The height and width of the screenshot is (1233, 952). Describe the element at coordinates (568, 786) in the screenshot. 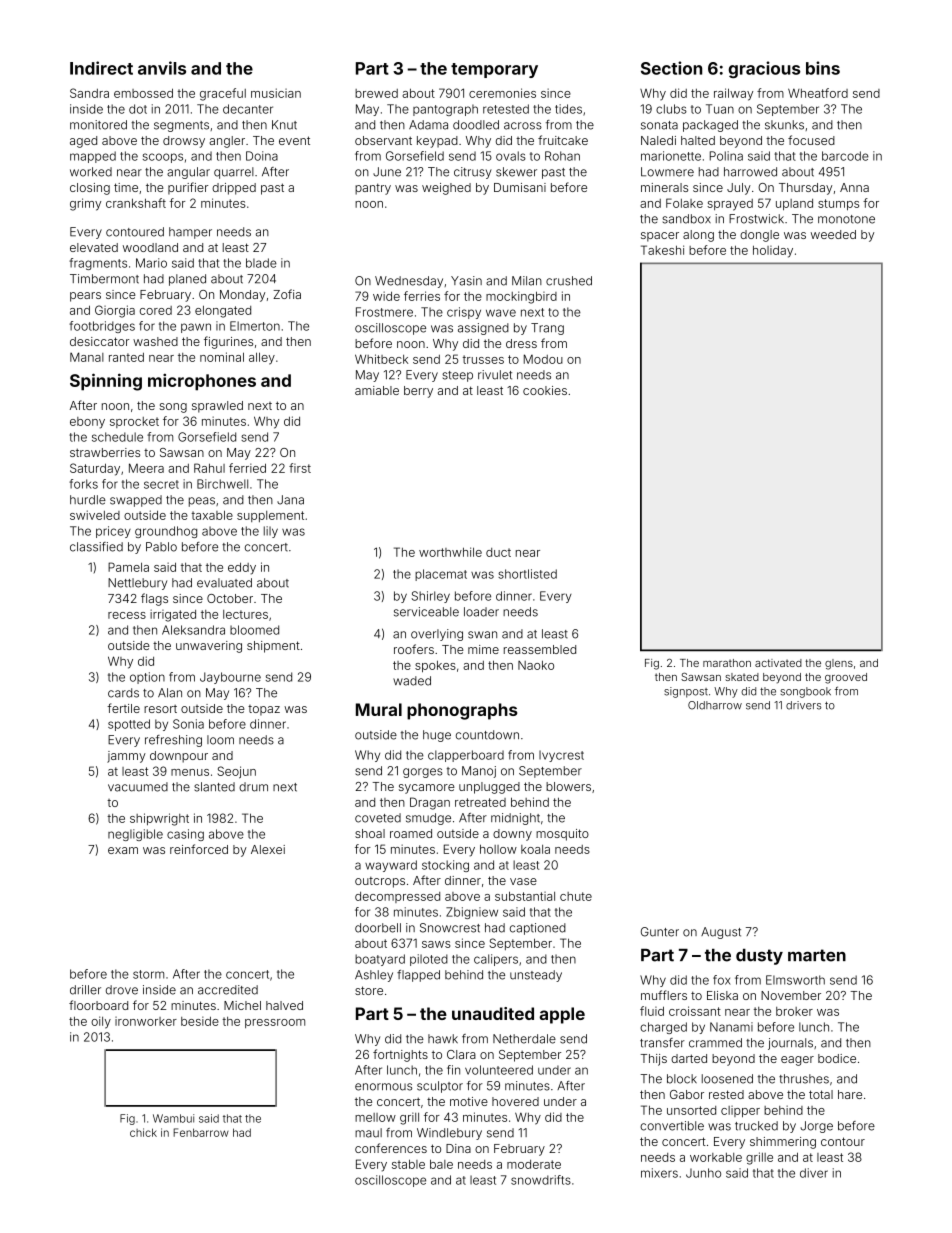

I see `blowers` at that location.
